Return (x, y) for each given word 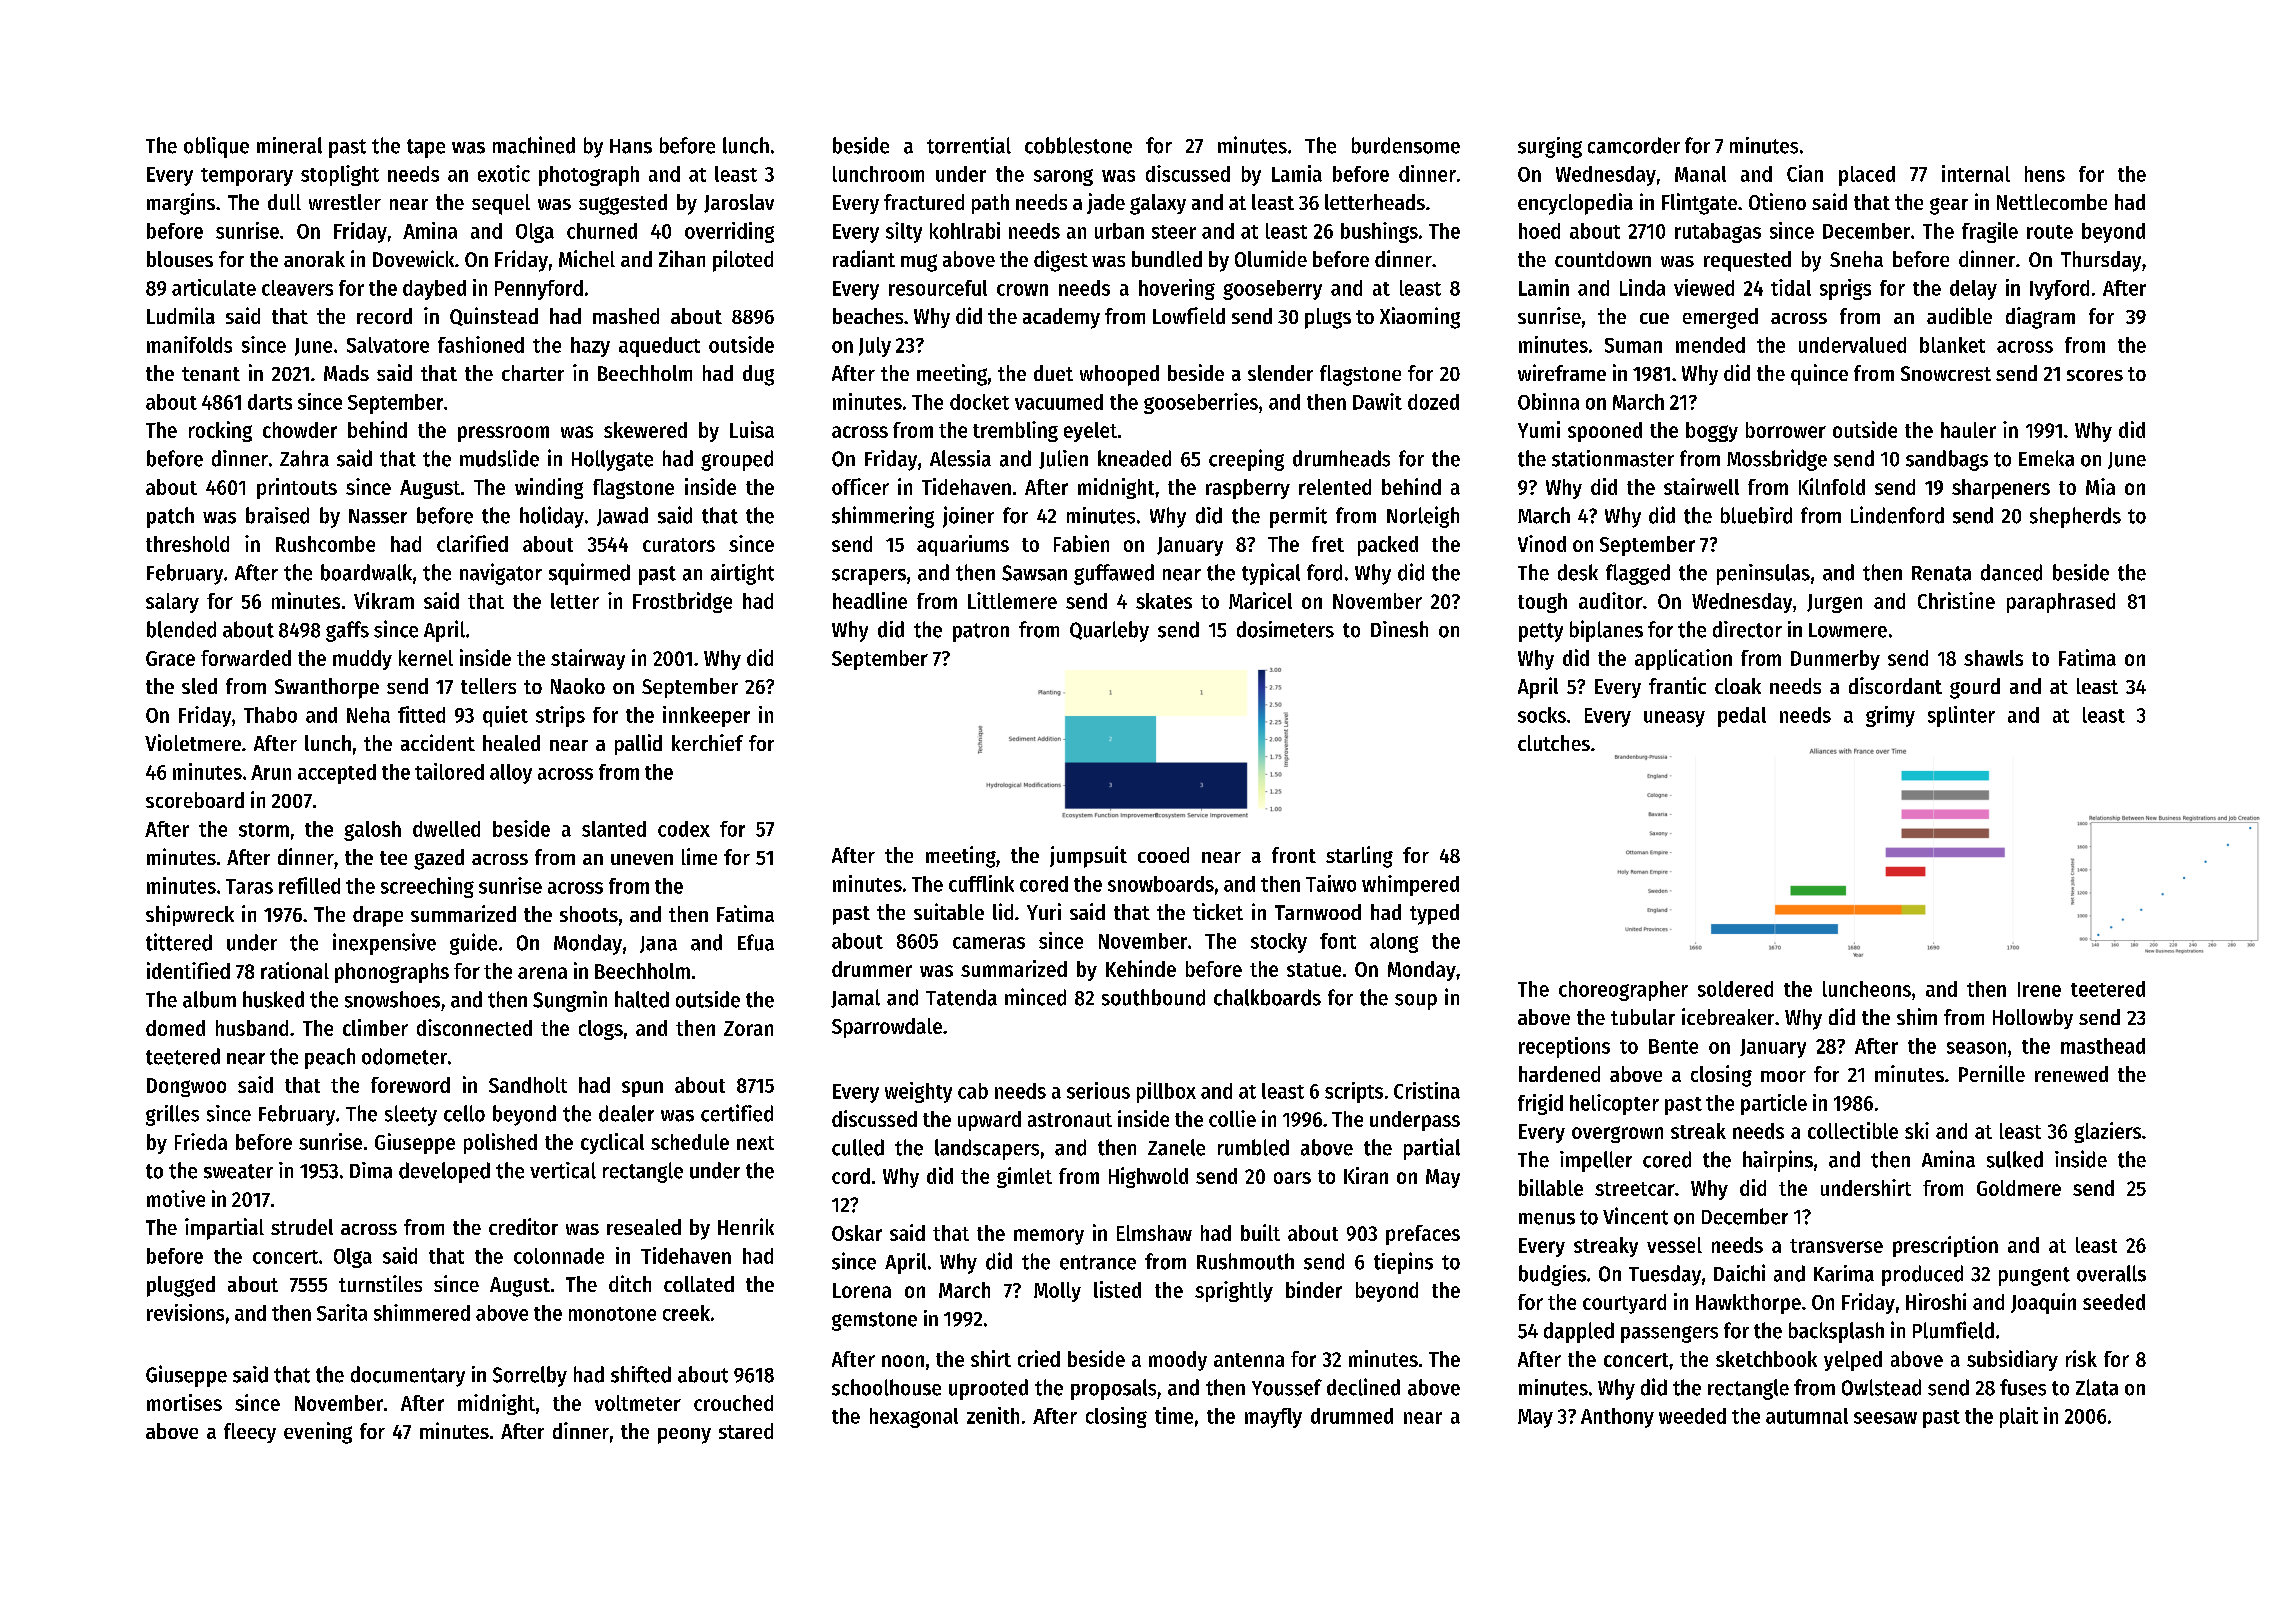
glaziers (2107, 1132)
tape (426, 148)
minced (1035, 997)
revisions (185, 1312)
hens (2045, 174)
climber (375, 1027)
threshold (187, 544)
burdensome (1406, 145)
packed (1388, 546)
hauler (1968, 430)
